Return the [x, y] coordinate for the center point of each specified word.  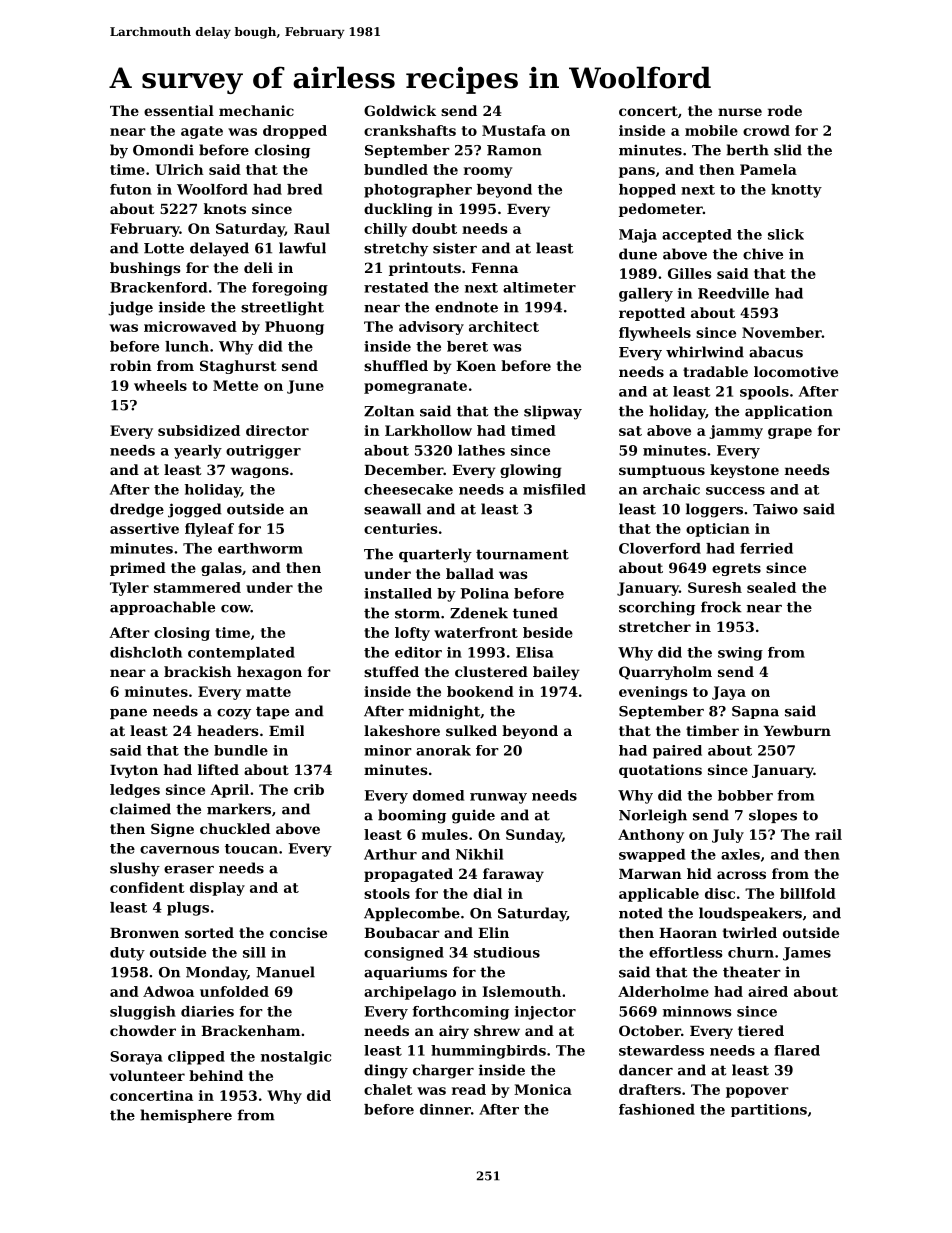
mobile [711, 130]
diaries [207, 1011]
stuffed [391, 671]
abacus [776, 352]
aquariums [405, 973]
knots [225, 208]
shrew [497, 1030]
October [650, 1030]
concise [298, 932]
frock [721, 607]
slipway [553, 412]
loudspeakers [750, 914]
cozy [234, 714]
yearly [198, 452]
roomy [488, 172]
